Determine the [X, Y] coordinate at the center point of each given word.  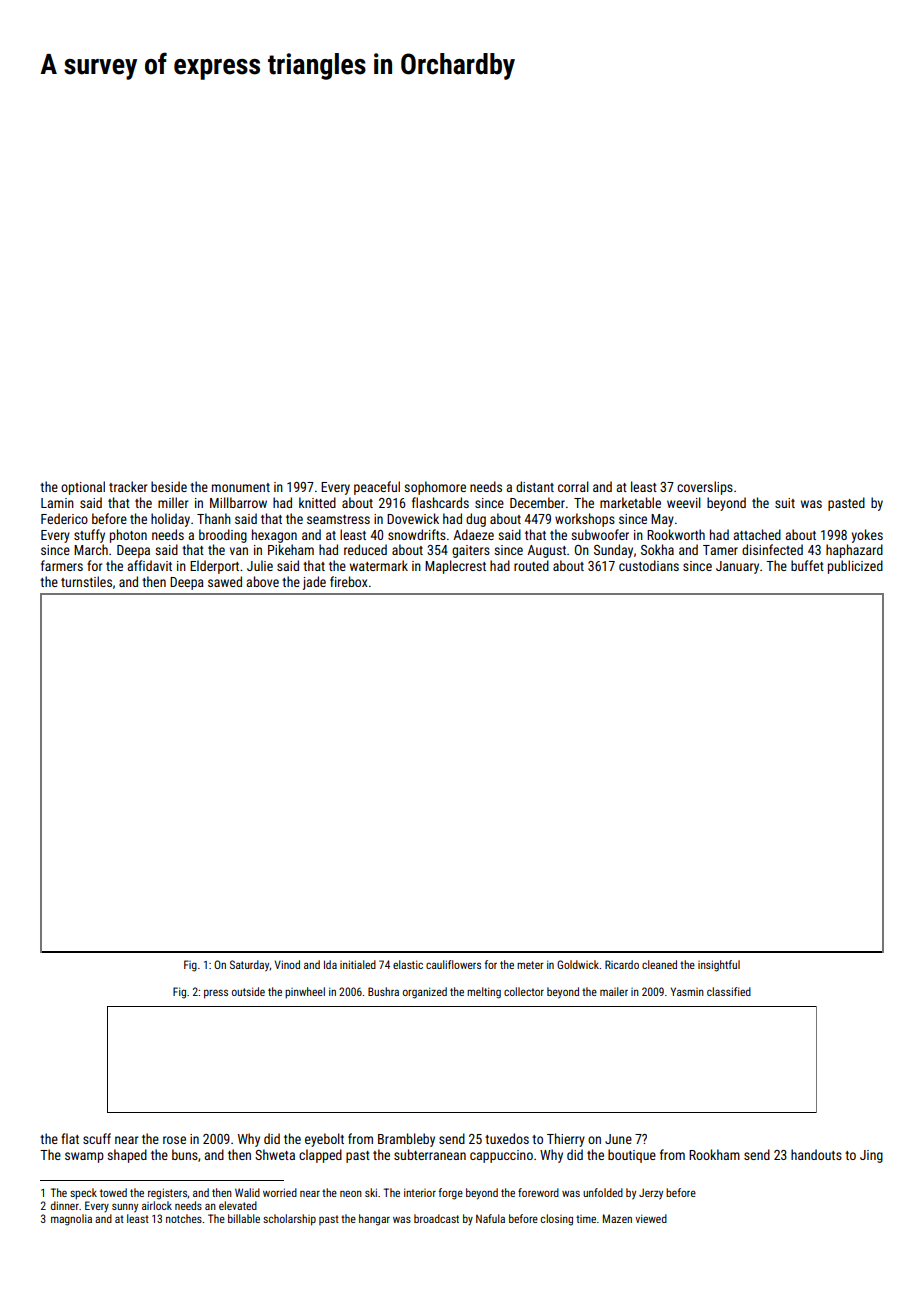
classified [729, 991]
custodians [649, 565]
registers [167, 1194]
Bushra [383, 991]
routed [531, 565]
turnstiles [86, 581]
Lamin [57, 503]
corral [573, 486]
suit [785, 503]
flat [70, 1138]
